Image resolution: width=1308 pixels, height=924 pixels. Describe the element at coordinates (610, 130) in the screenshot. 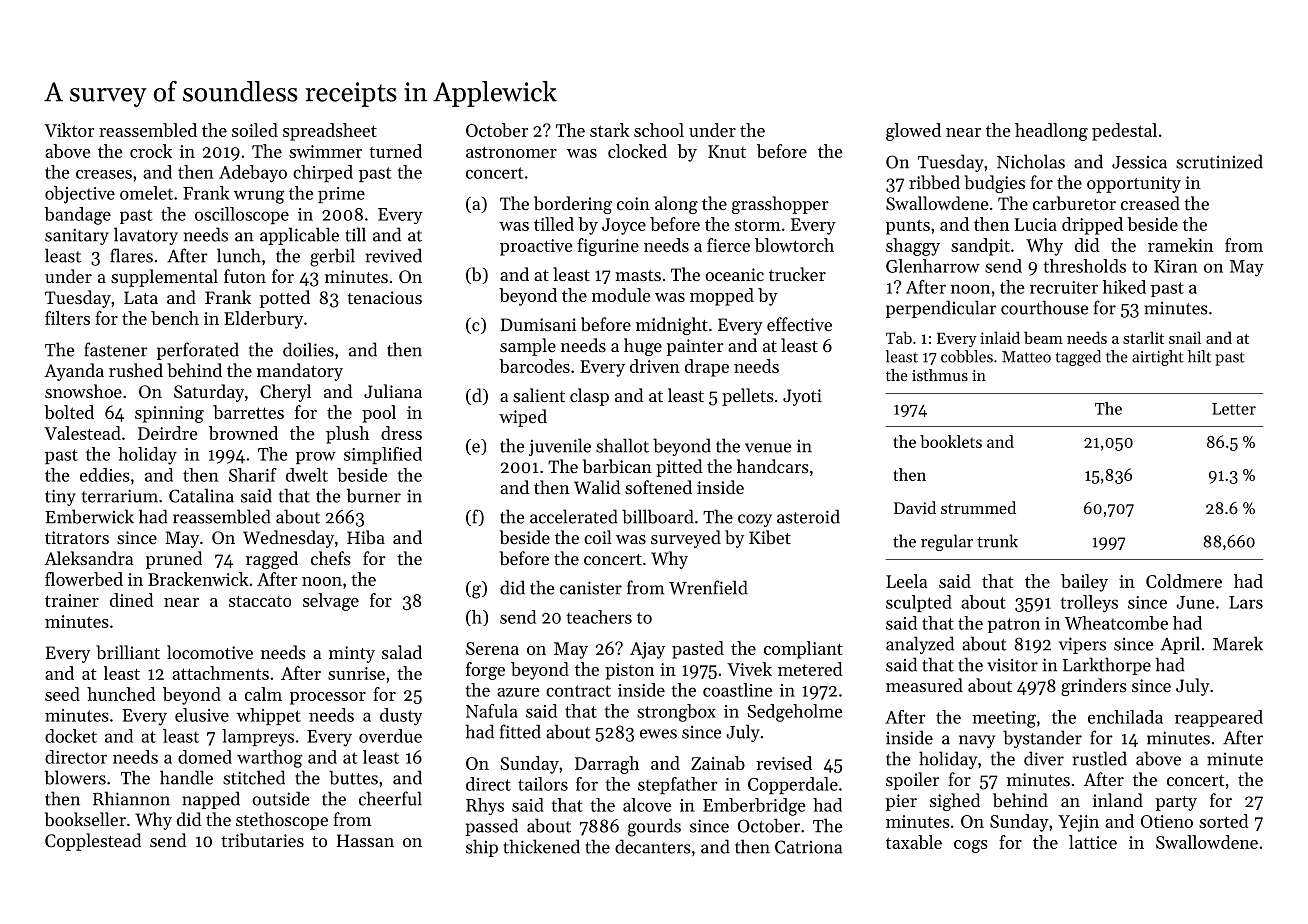

I see `stark` at that location.
